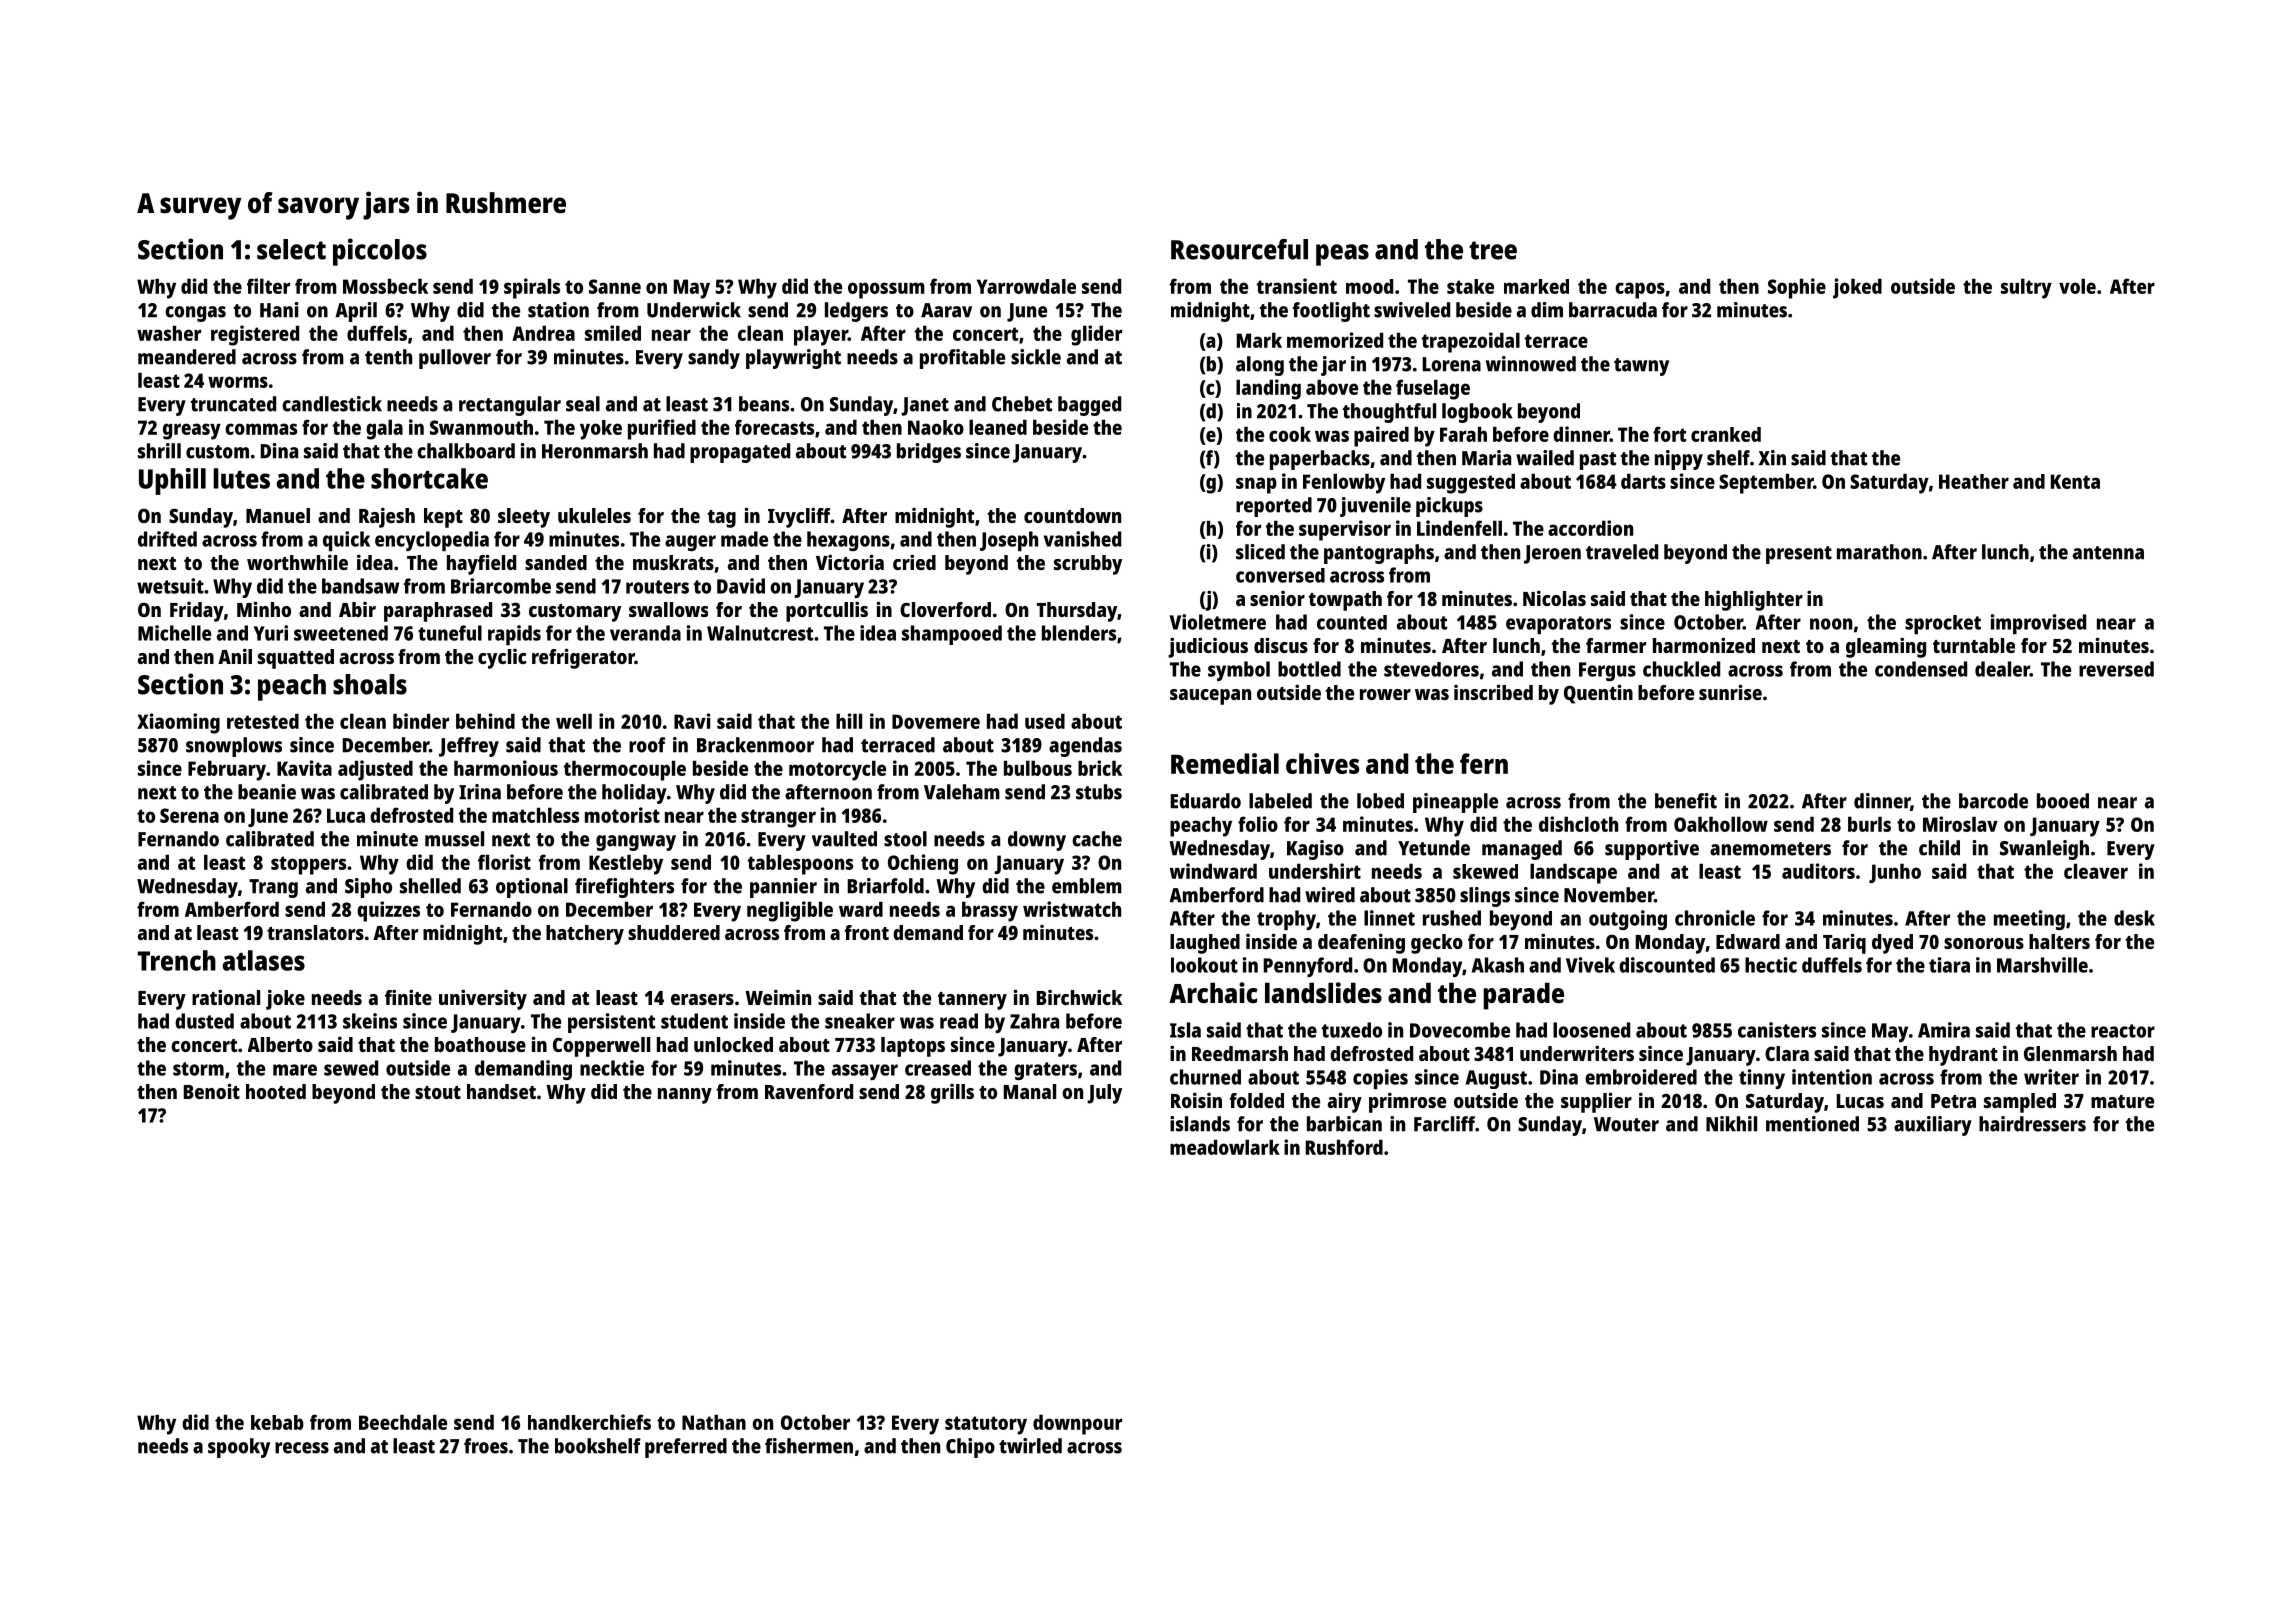  I want to click on Maria, so click(1486, 458).
